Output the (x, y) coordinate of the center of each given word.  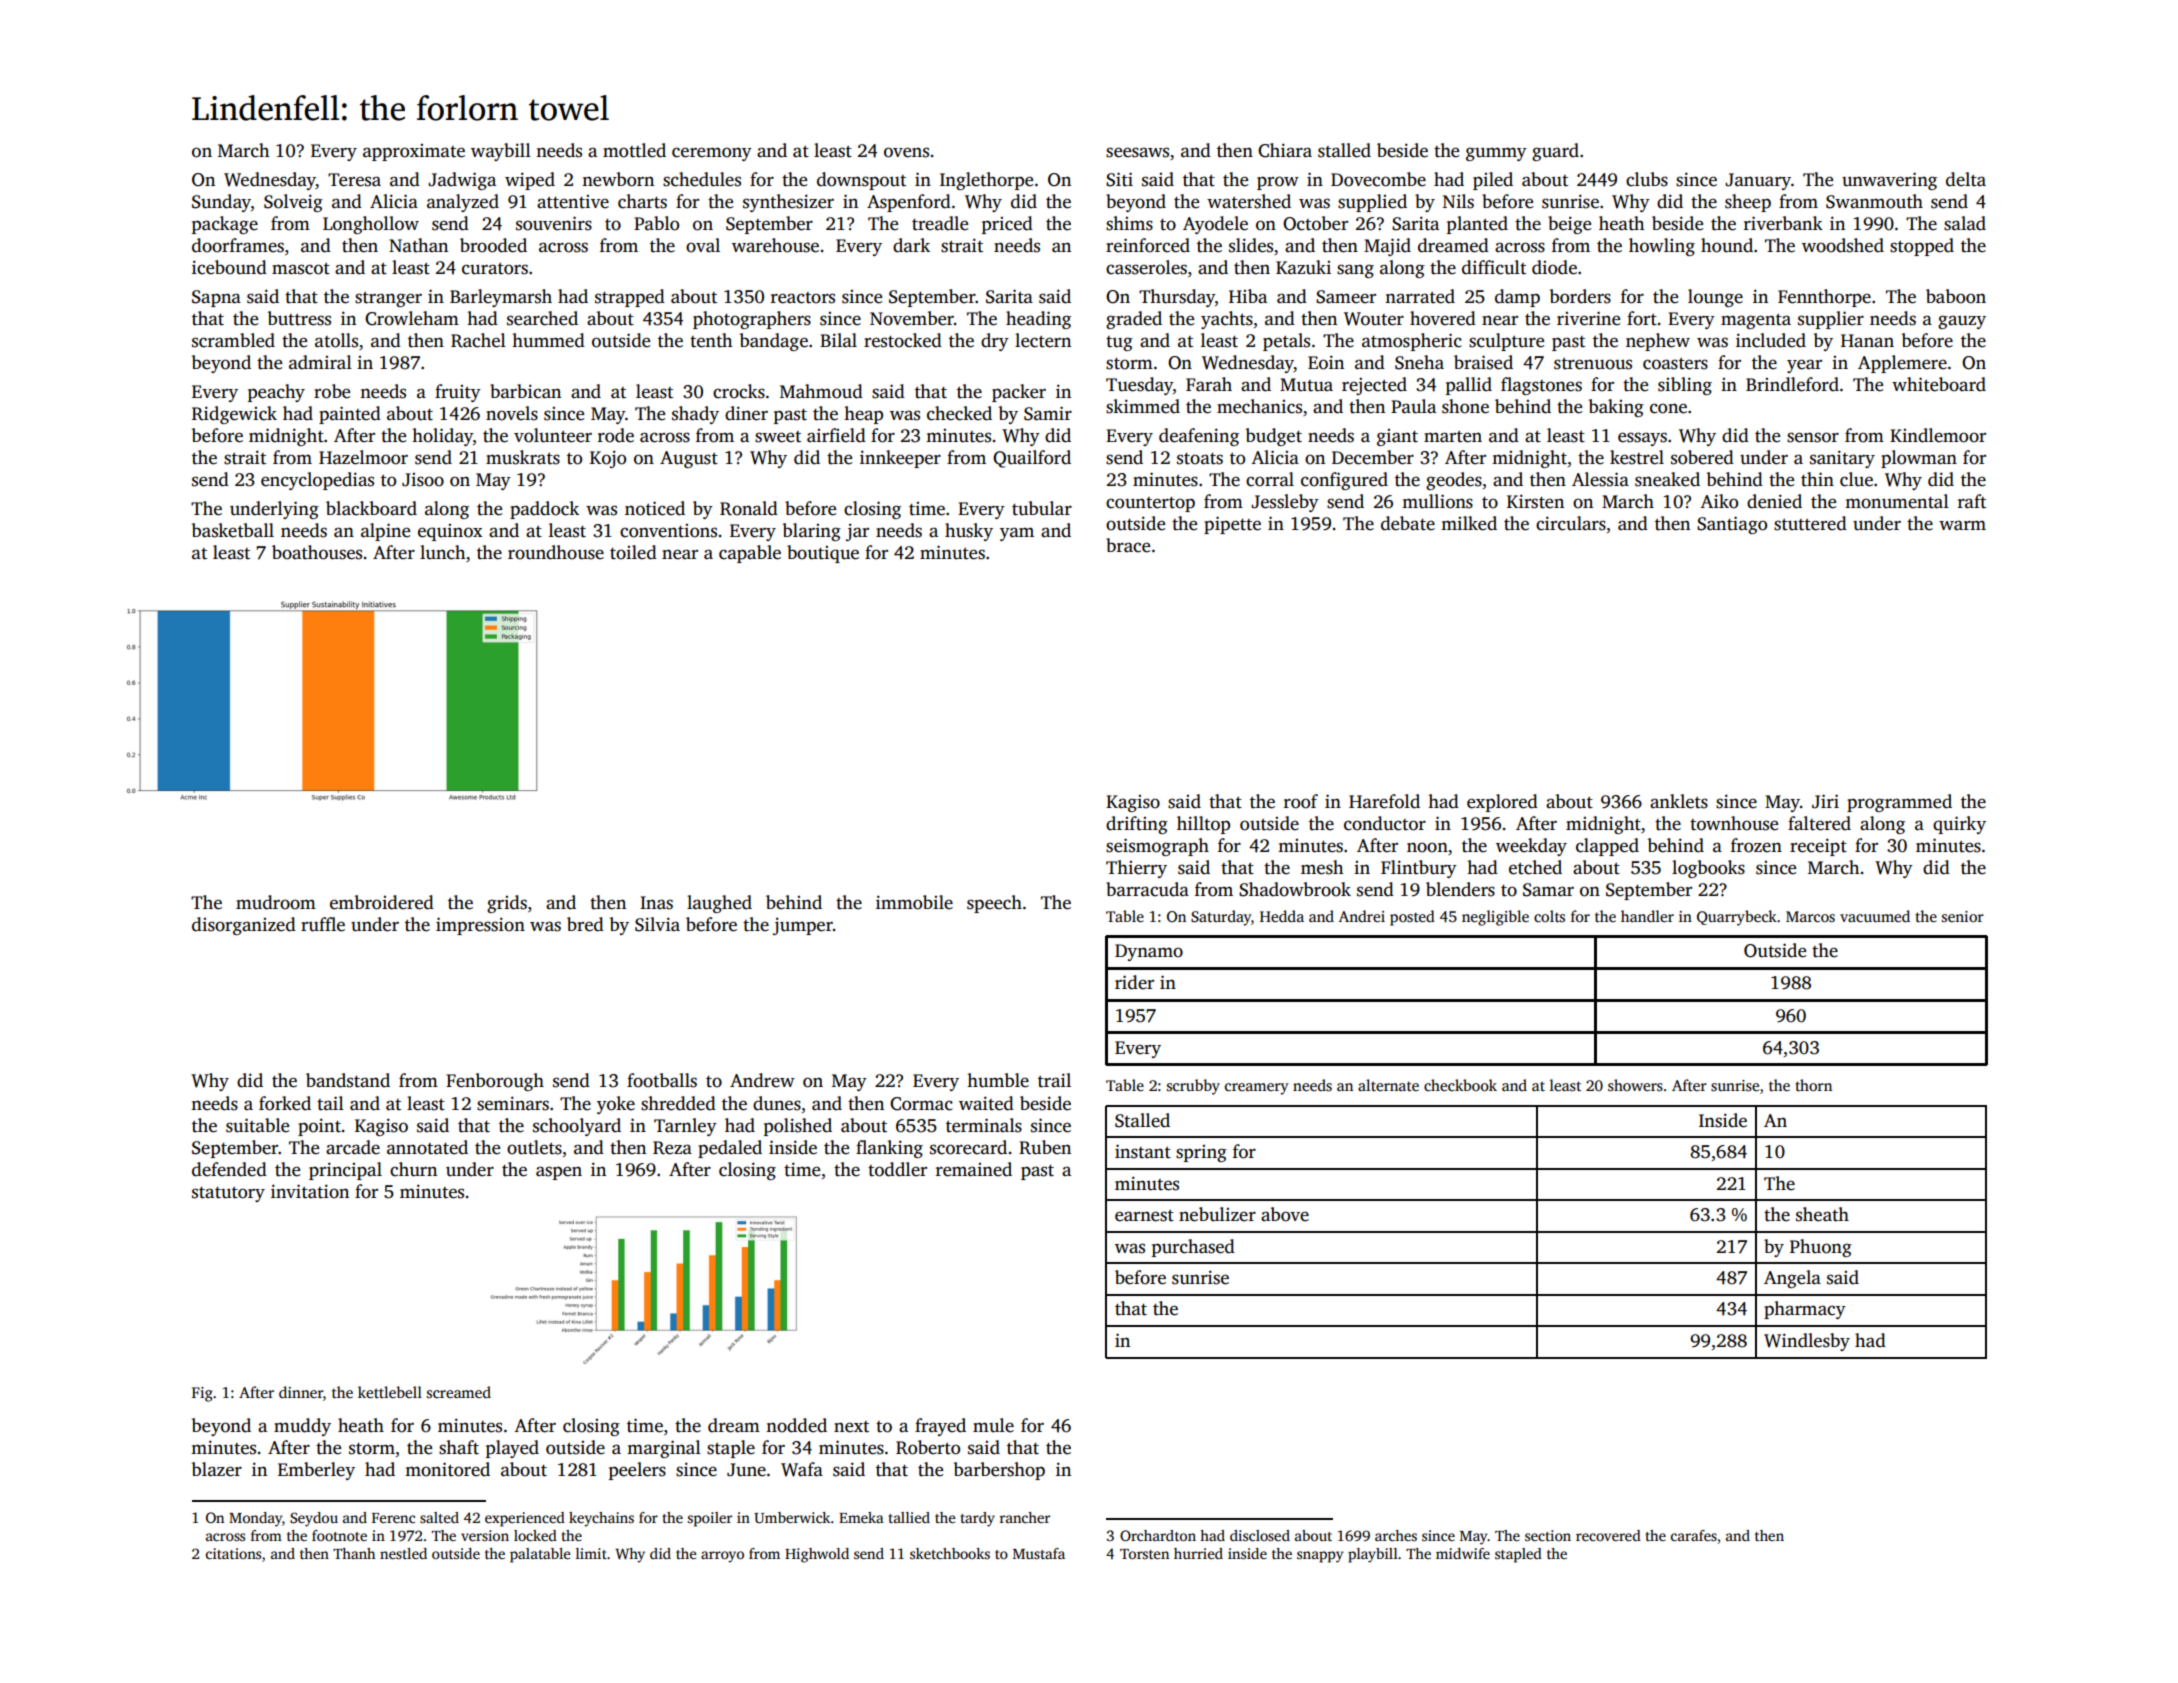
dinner (301, 1392)
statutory (228, 1194)
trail (1054, 1080)
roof (1301, 801)
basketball (233, 530)
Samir (1048, 413)
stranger (388, 299)
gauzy (1962, 322)
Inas (656, 903)
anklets (1679, 801)
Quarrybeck (1737, 918)
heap (863, 415)
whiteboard (1939, 384)
